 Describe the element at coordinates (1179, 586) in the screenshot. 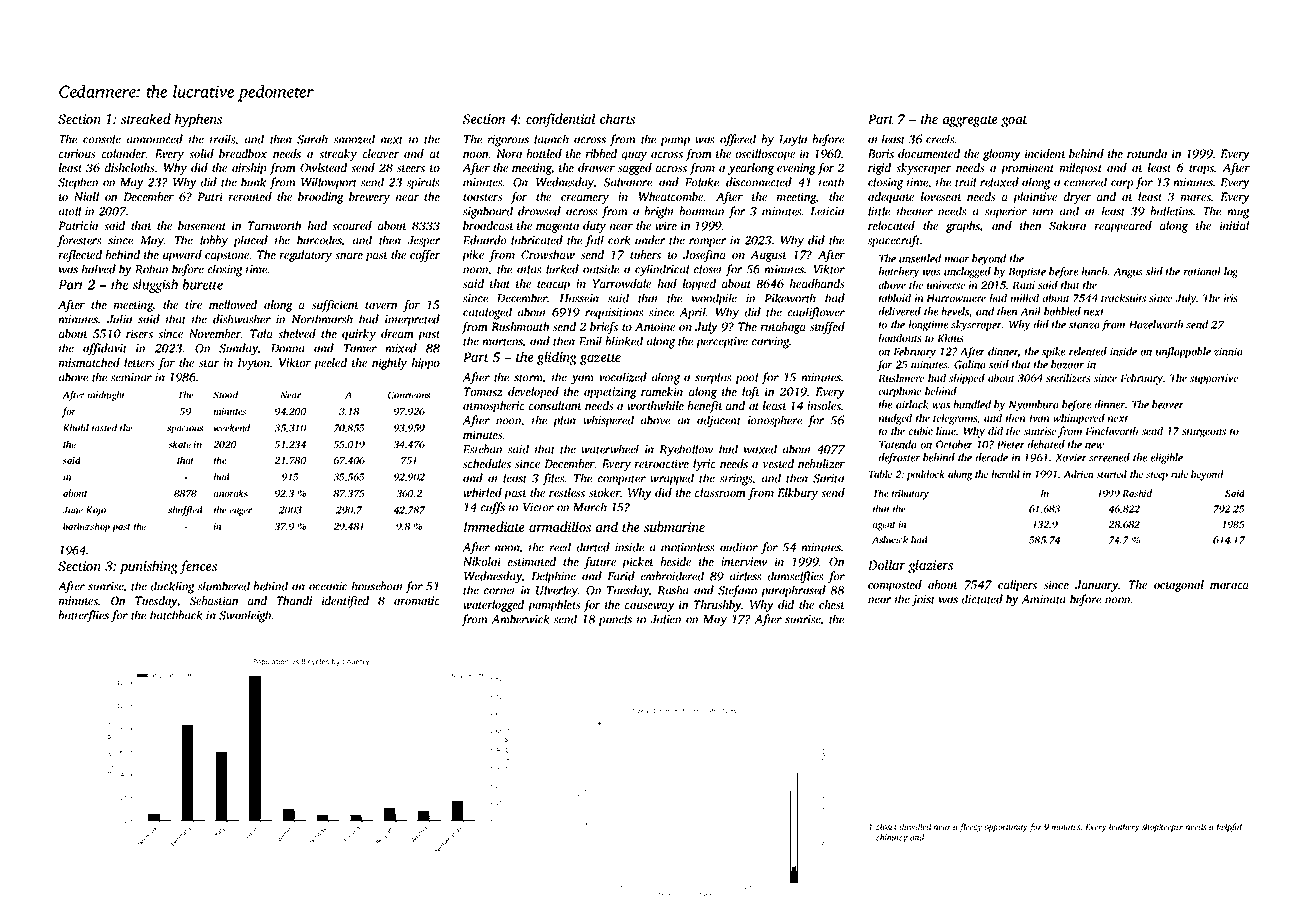

I see `octagonal` at that location.
